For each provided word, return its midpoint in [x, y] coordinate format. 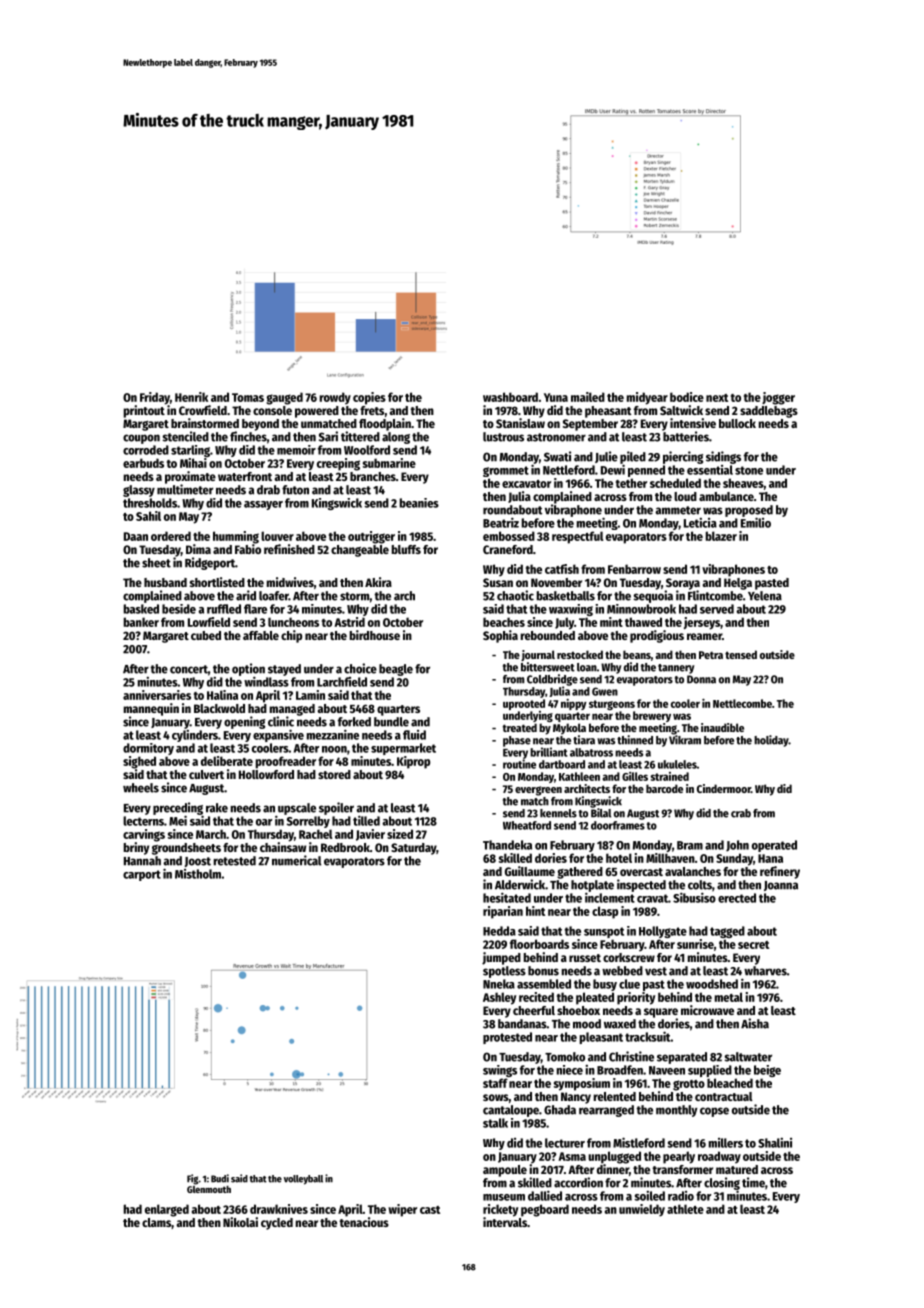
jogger [778, 398]
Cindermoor [724, 788]
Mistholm [198, 874]
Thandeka [507, 845]
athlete [685, 1209]
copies [369, 398]
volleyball [303, 1180]
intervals [505, 1222]
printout [144, 411]
